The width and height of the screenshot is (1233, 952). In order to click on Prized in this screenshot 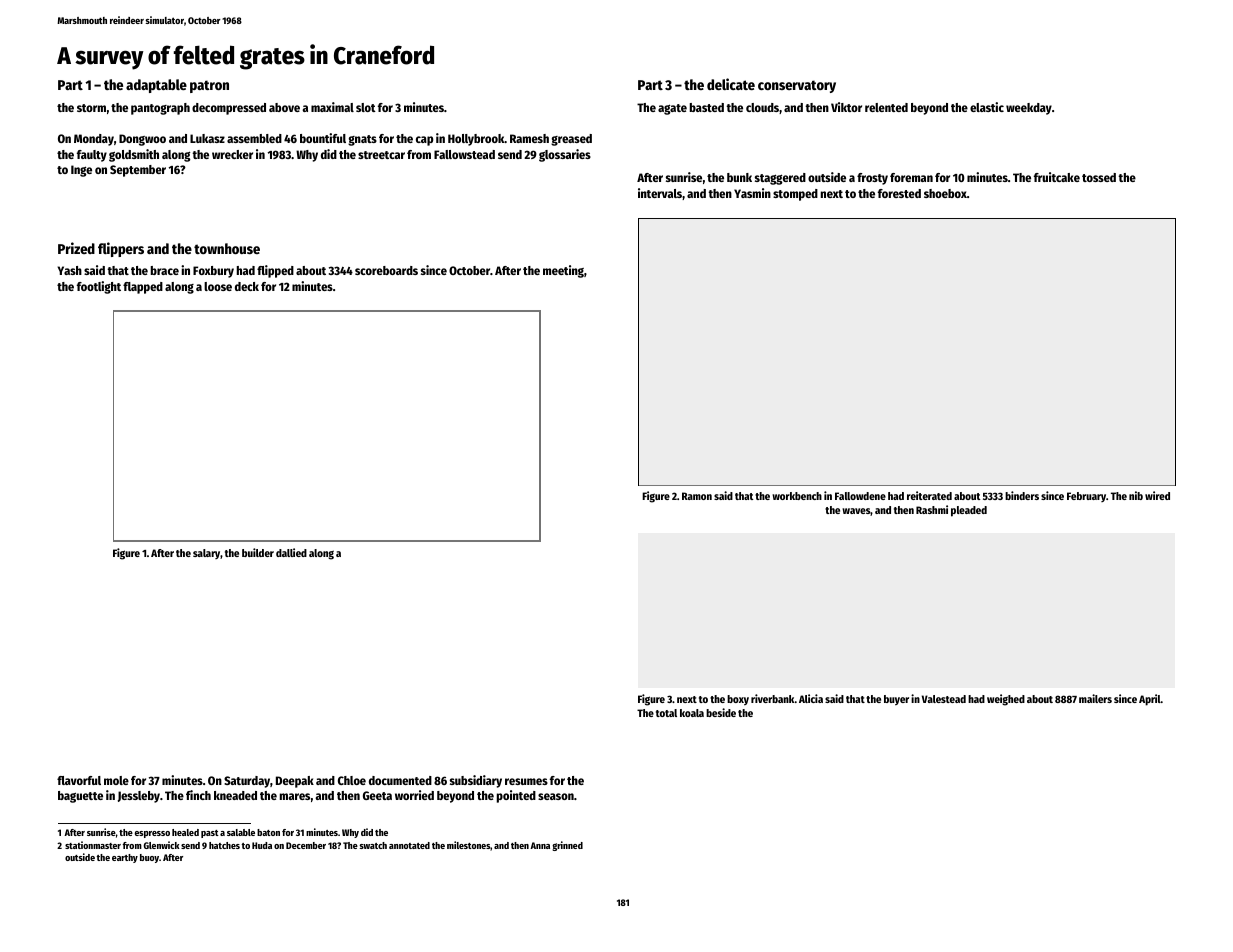, I will do `click(76, 248)`.
